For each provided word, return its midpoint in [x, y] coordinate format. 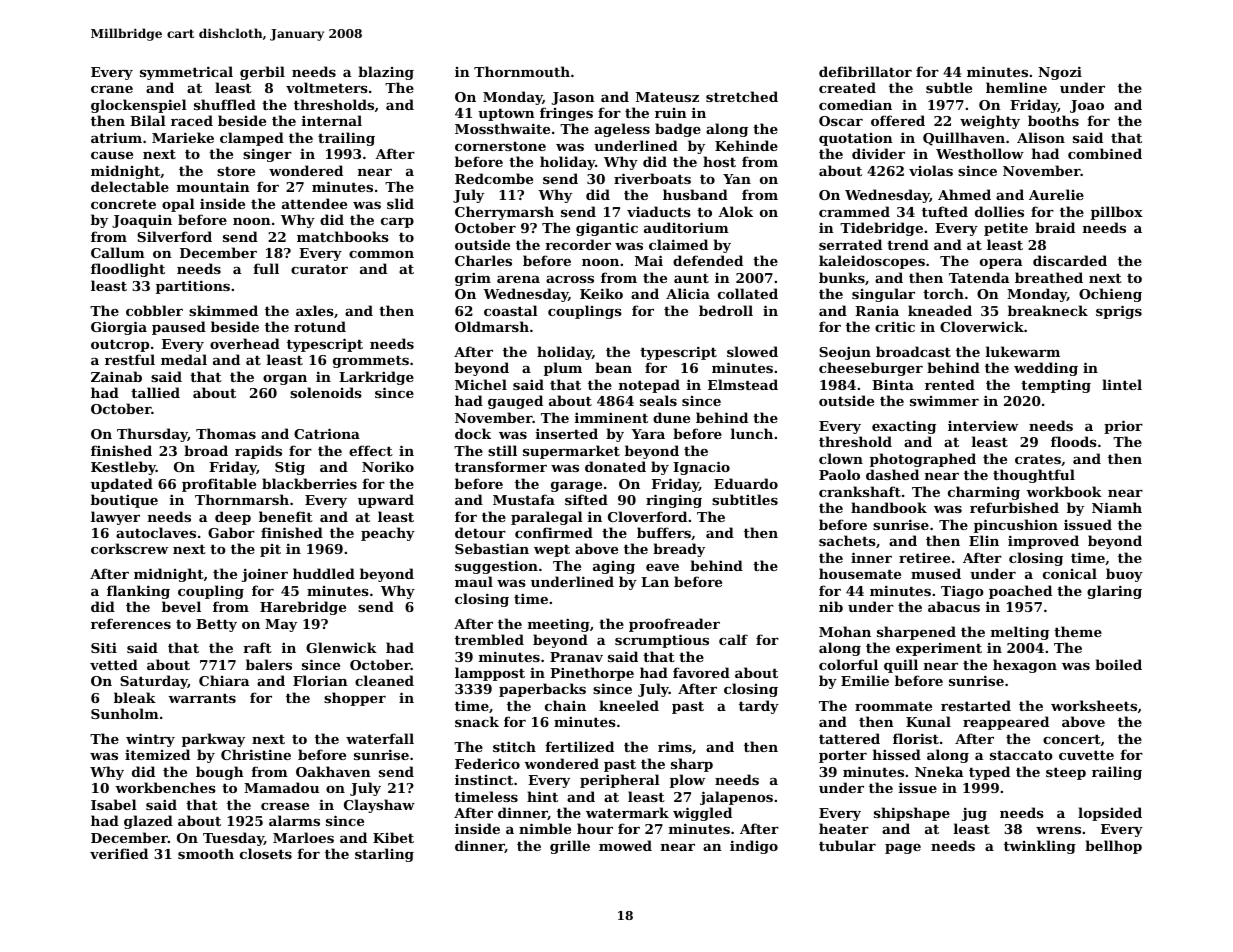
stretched [742, 96]
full [266, 268]
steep [1066, 773]
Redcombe [494, 178]
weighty [990, 122]
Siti [104, 647]
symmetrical [186, 73]
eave [662, 567]
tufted [945, 211]
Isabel [114, 804]
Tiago [962, 592]
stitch [514, 746]
